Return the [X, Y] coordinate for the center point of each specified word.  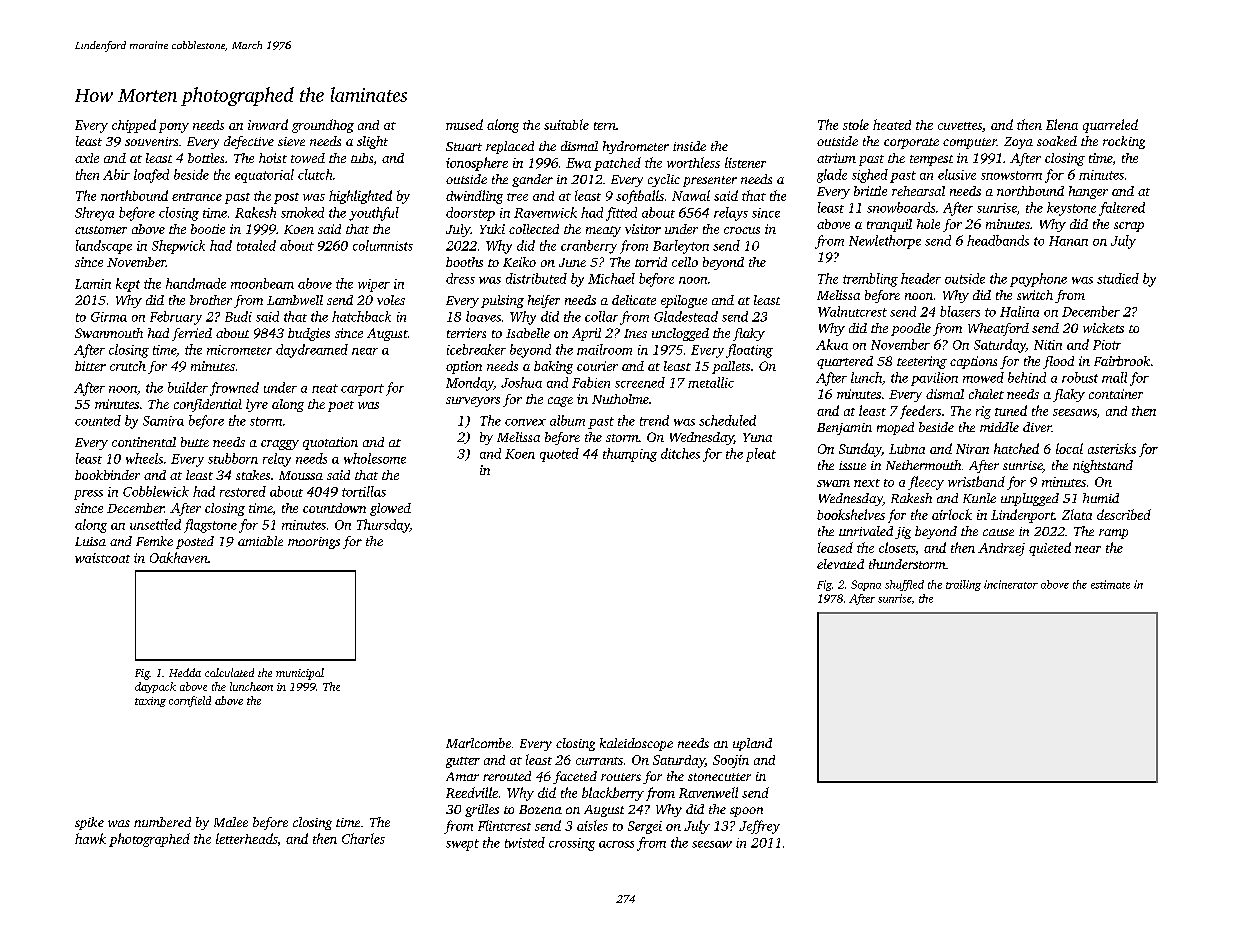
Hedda [185, 672]
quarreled [1110, 126]
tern [605, 126]
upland [752, 744]
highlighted [360, 197]
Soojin [731, 761]
